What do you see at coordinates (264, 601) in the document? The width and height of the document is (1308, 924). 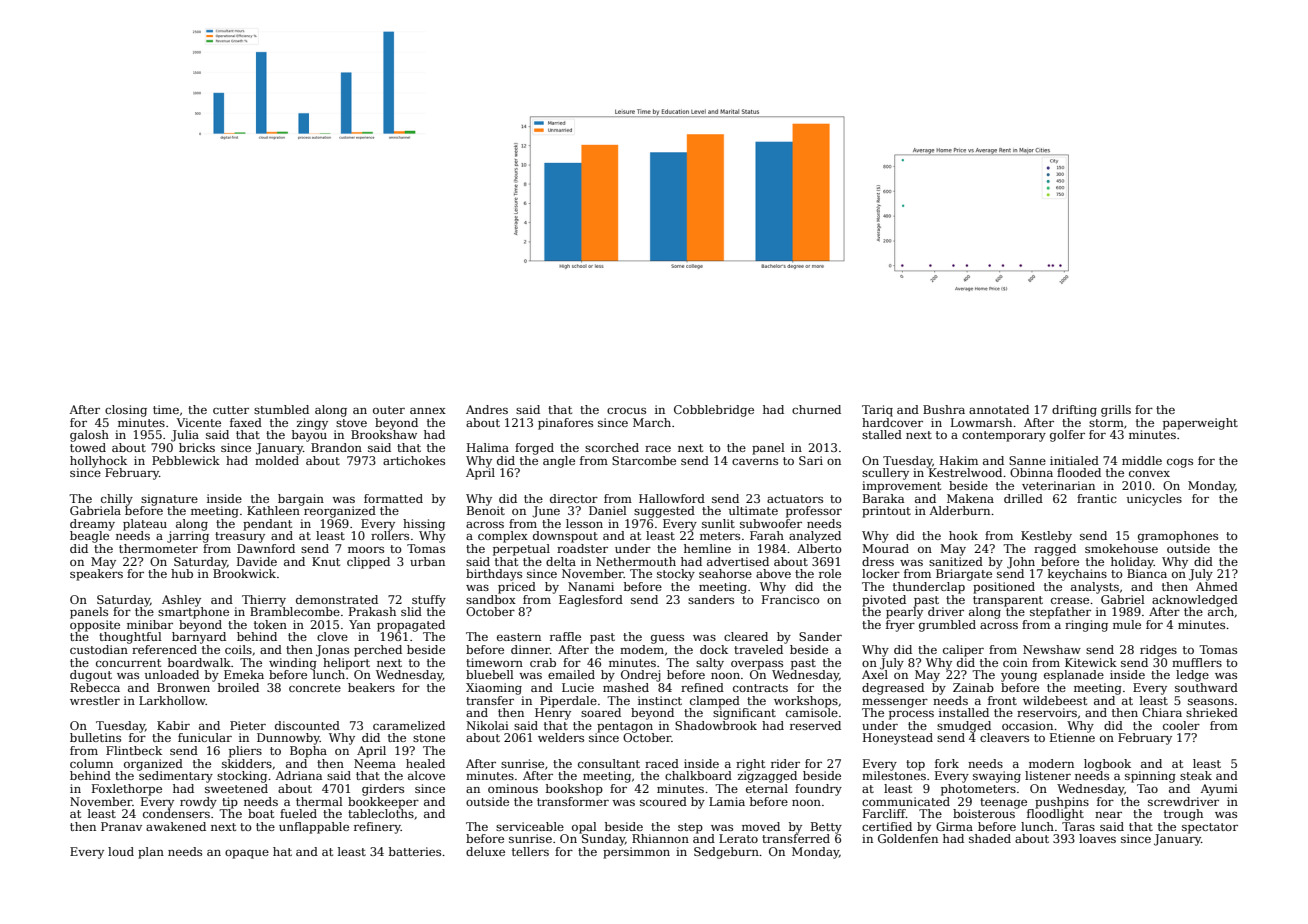 I see `Thierry` at bounding box center [264, 601].
